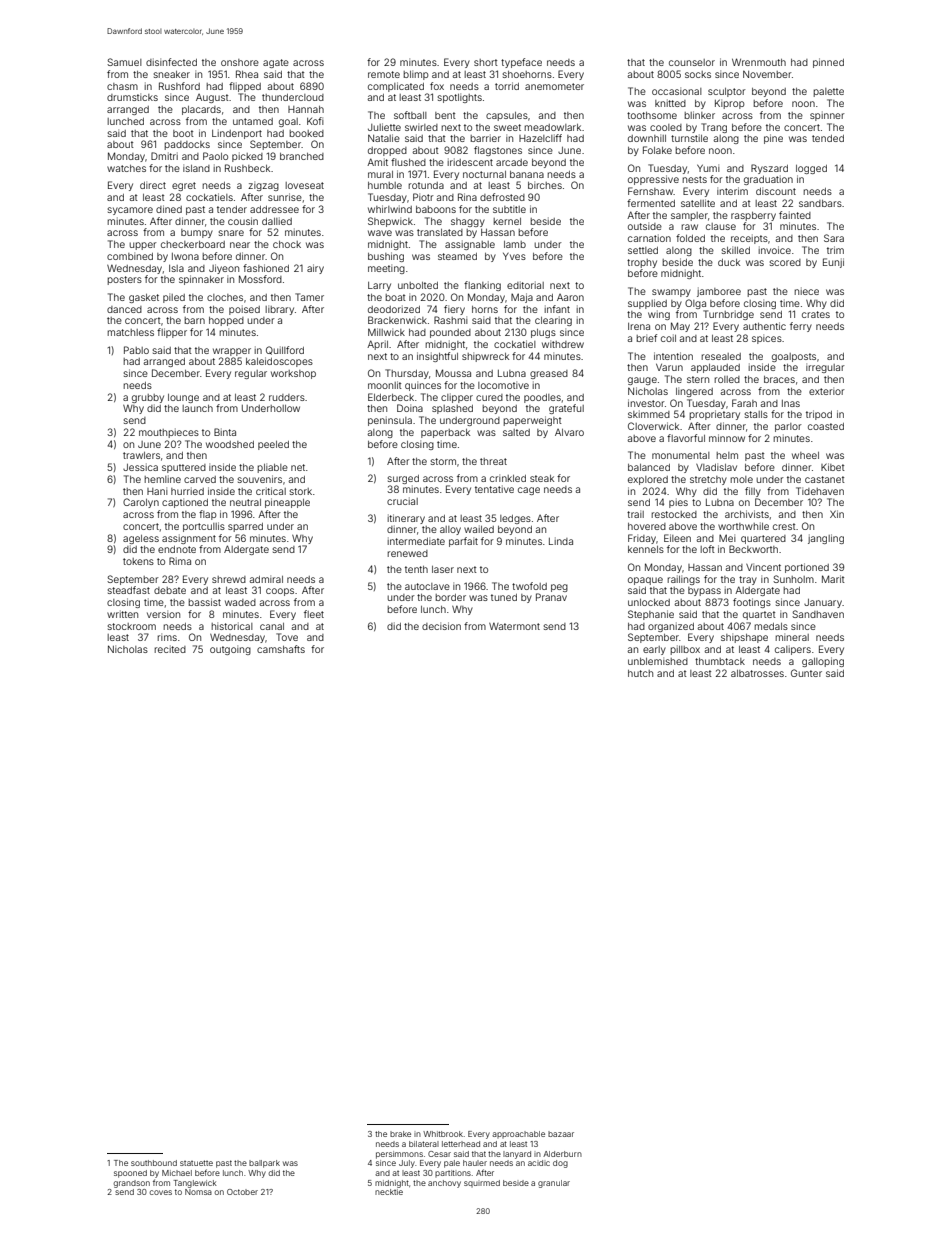 This screenshot has height=1233, width=952. Describe the element at coordinates (231, 233) in the screenshot. I see `snare` at that location.
